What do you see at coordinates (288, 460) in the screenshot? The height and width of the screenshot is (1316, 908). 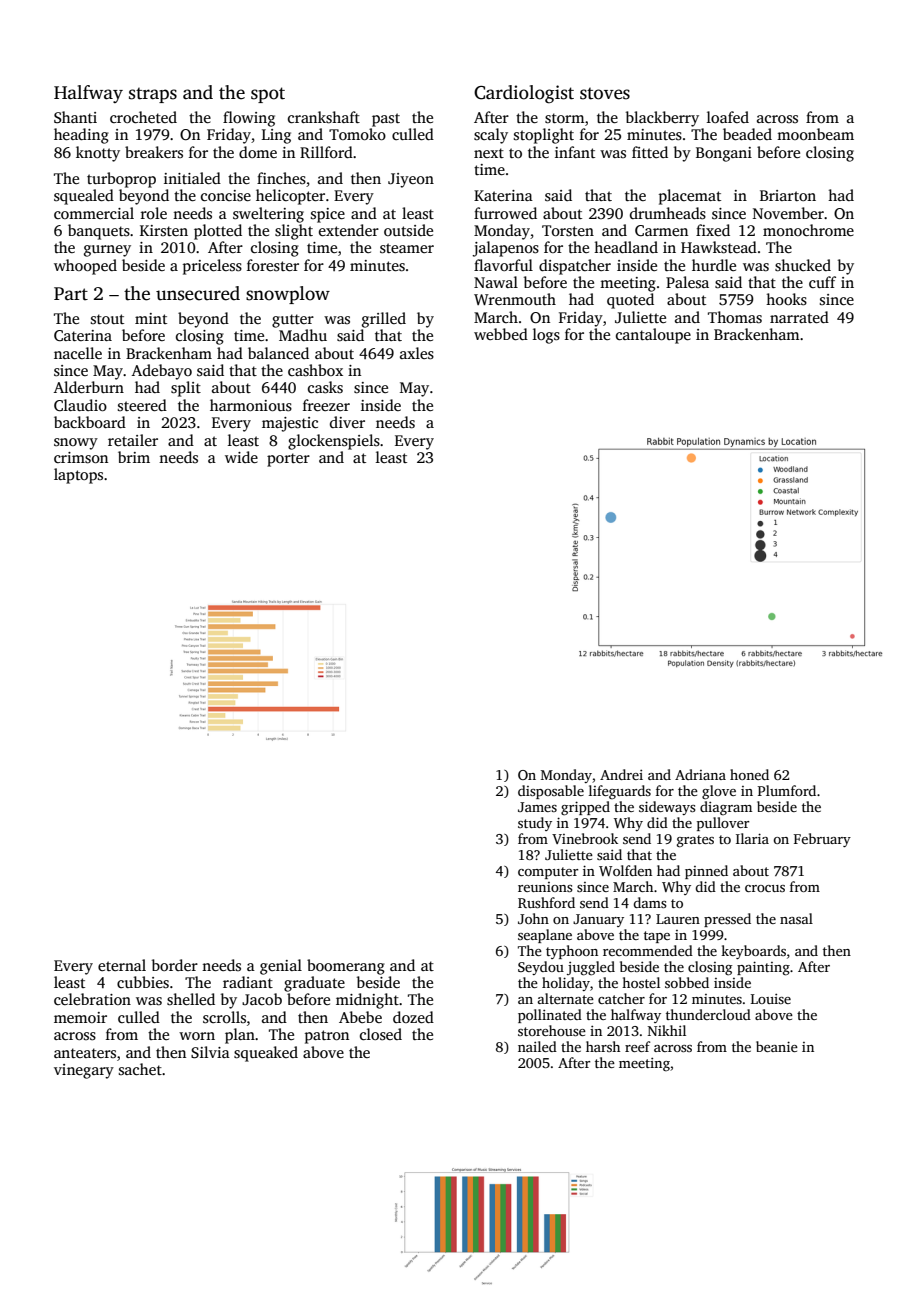 I see `porter` at bounding box center [288, 460].
